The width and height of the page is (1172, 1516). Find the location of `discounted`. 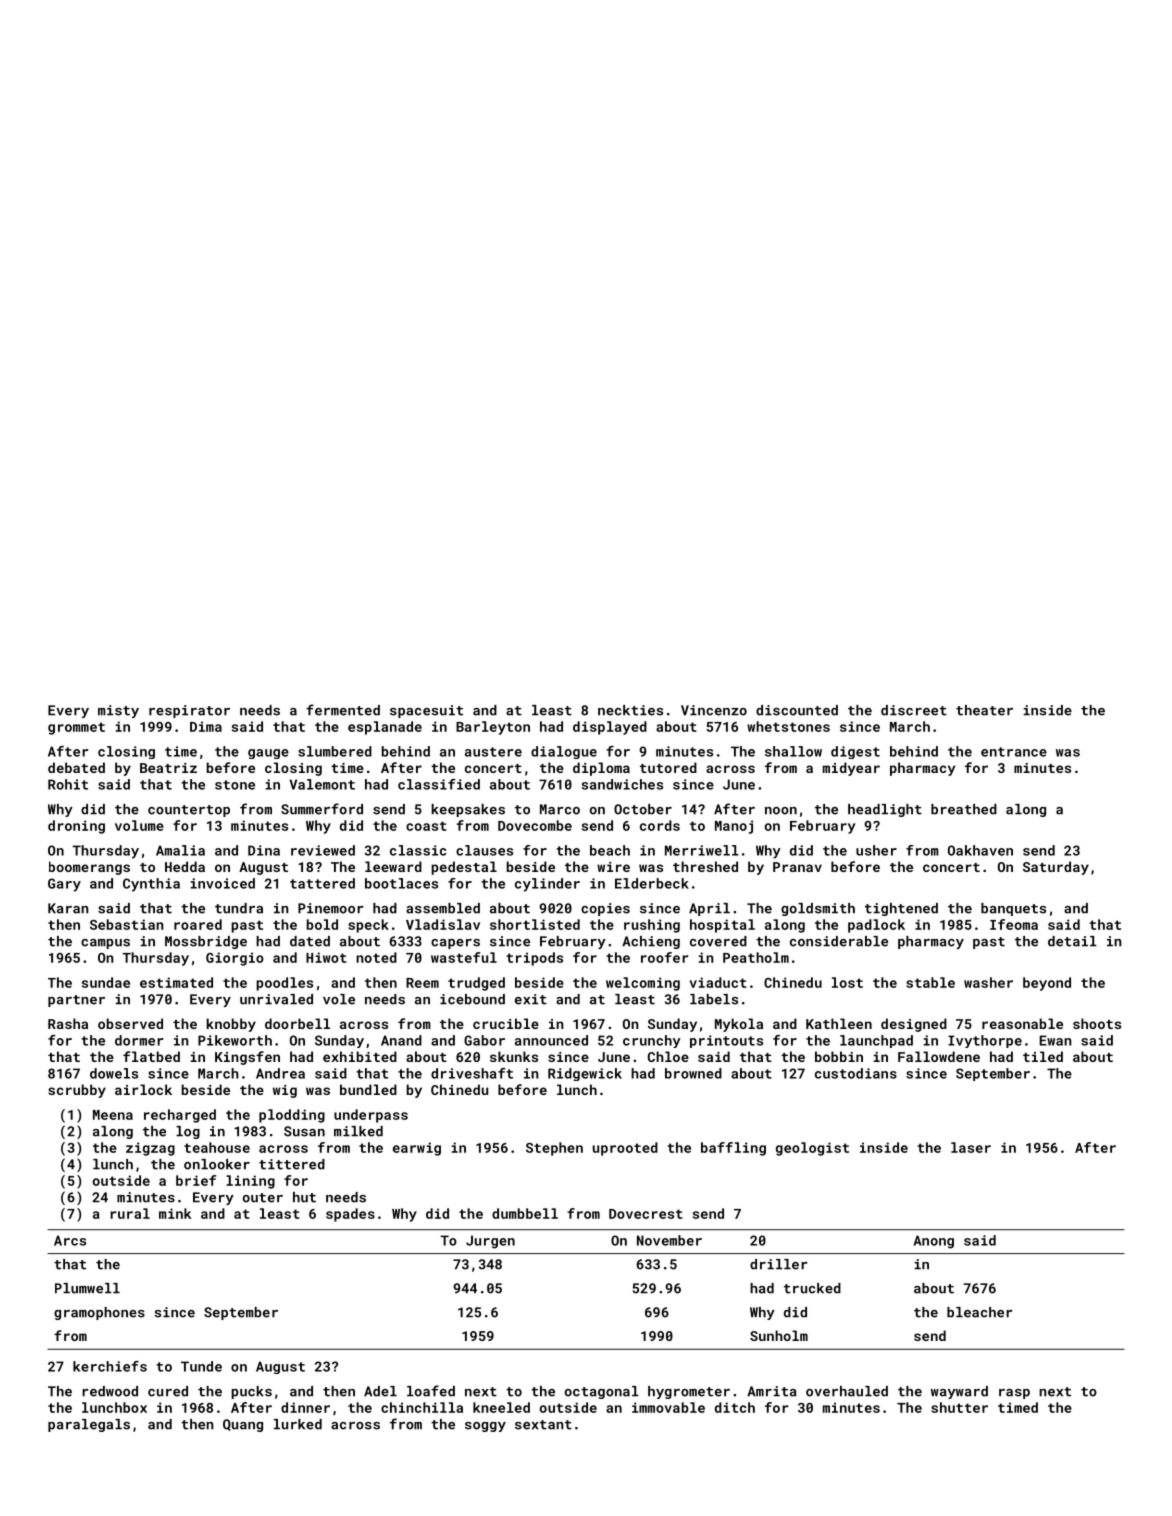

discounted is located at coordinates (797, 710).
